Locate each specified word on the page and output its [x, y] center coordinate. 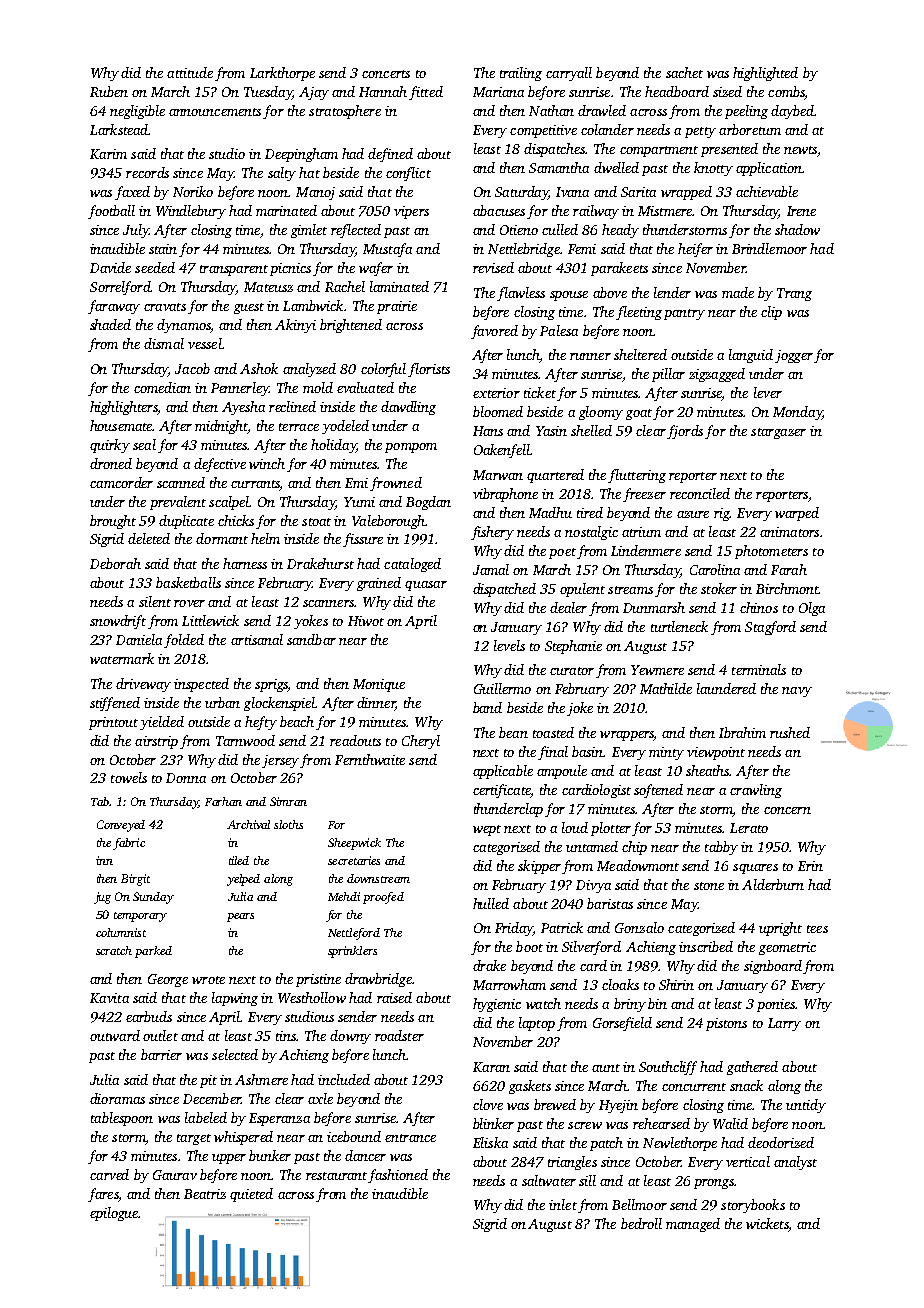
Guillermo [502, 688]
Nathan [551, 110]
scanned [181, 482]
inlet [563, 1204]
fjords [685, 432]
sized [727, 91]
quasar [426, 586]
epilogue [114, 1214]
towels [129, 777]
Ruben [109, 91]
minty [666, 753]
